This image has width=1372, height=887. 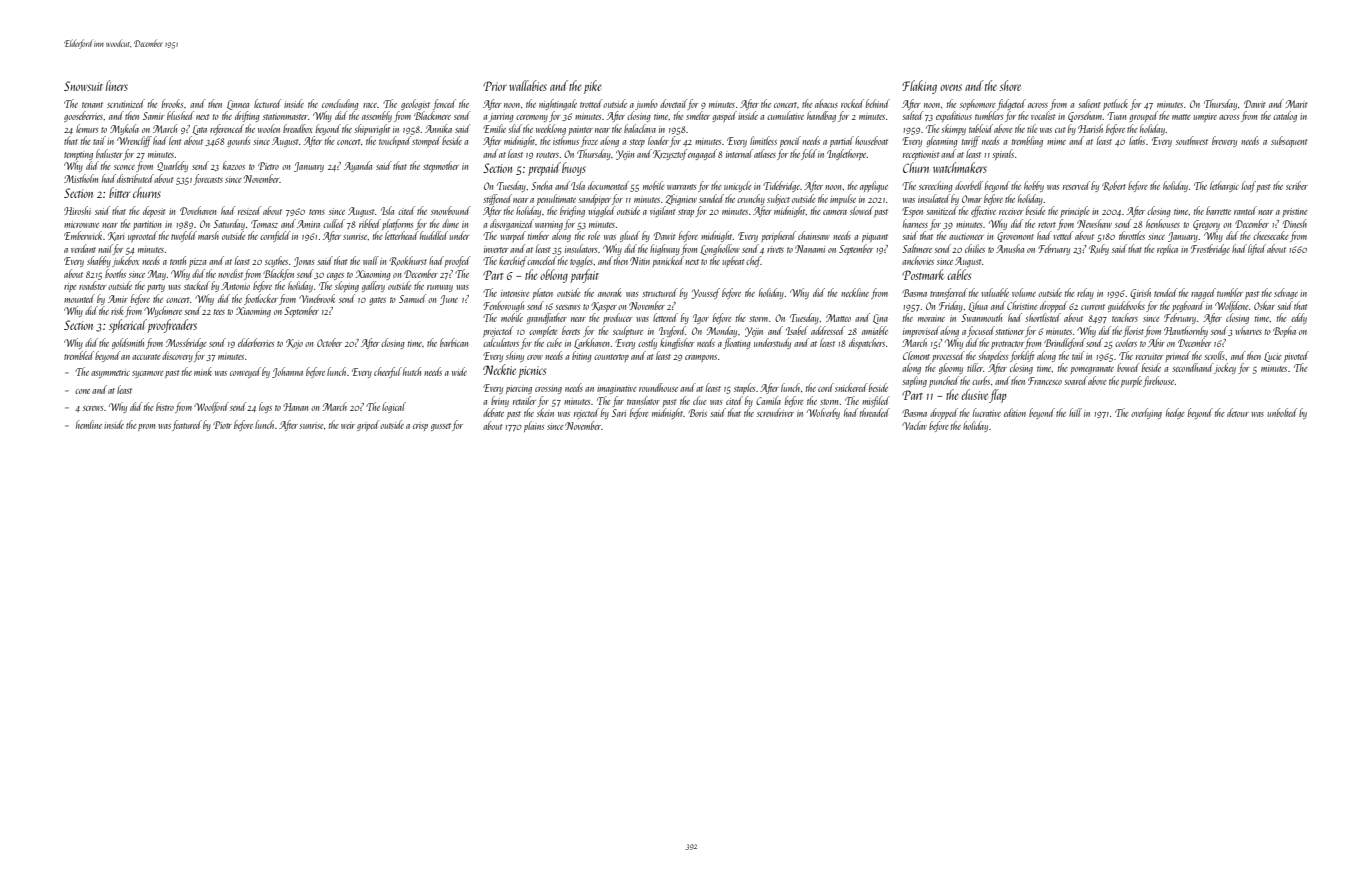 What do you see at coordinates (919, 87) in the image?
I see `Flaking` at bounding box center [919, 87].
